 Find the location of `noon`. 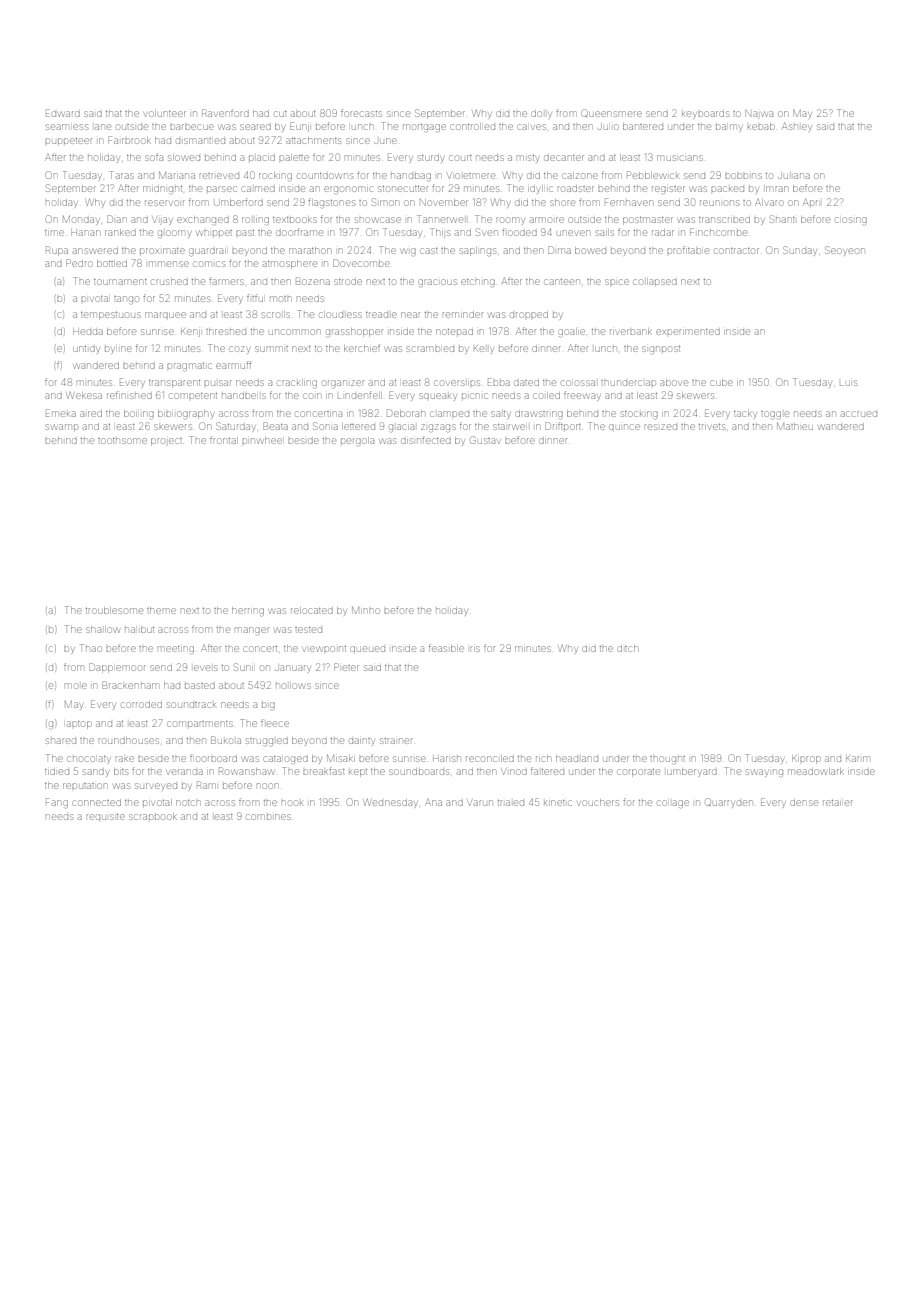

noon is located at coordinates (267, 786).
